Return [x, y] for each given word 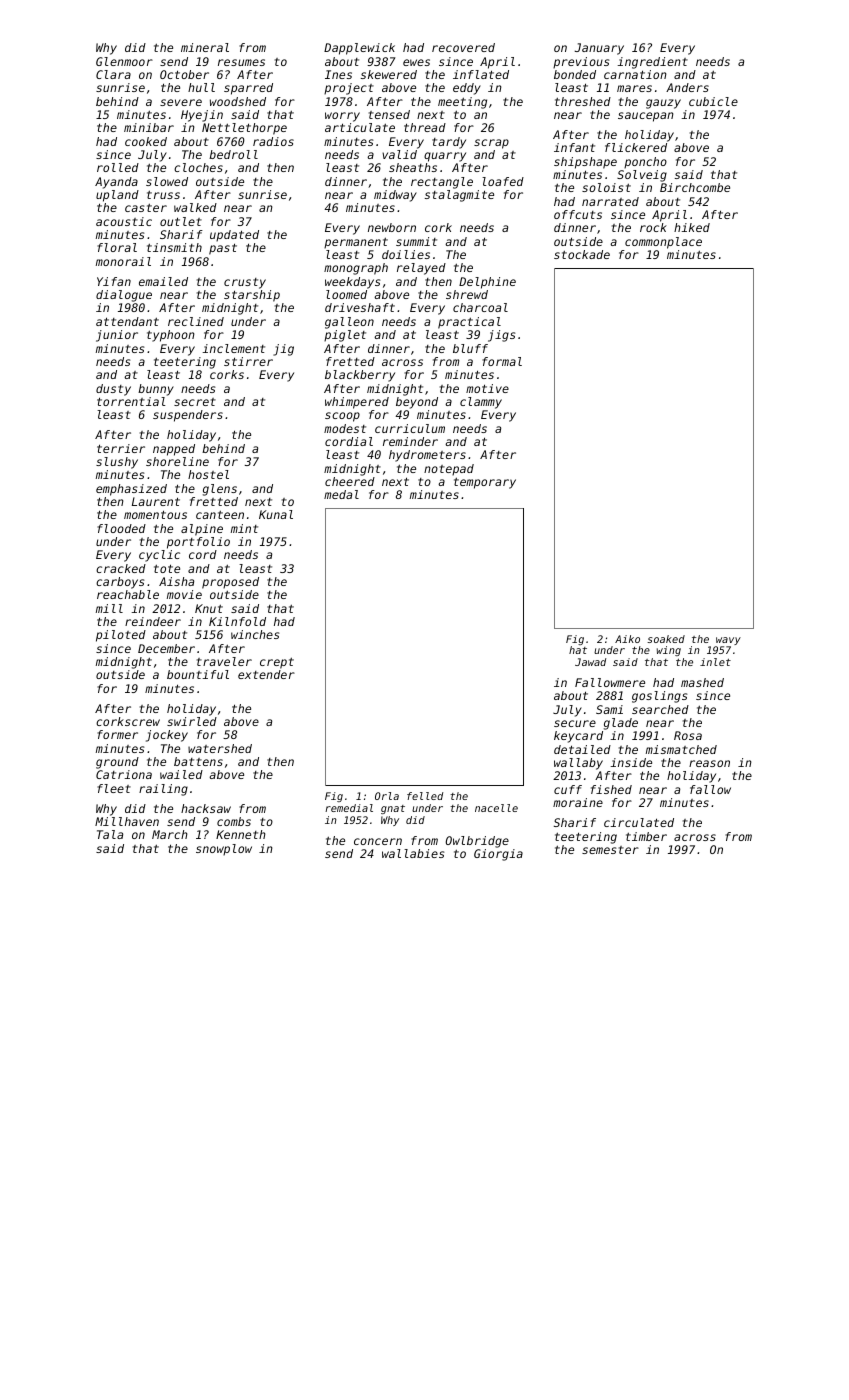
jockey [167, 736]
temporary [485, 483]
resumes [241, 62]
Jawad [590, 662]
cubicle [713, 101]
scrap [491, 144]
